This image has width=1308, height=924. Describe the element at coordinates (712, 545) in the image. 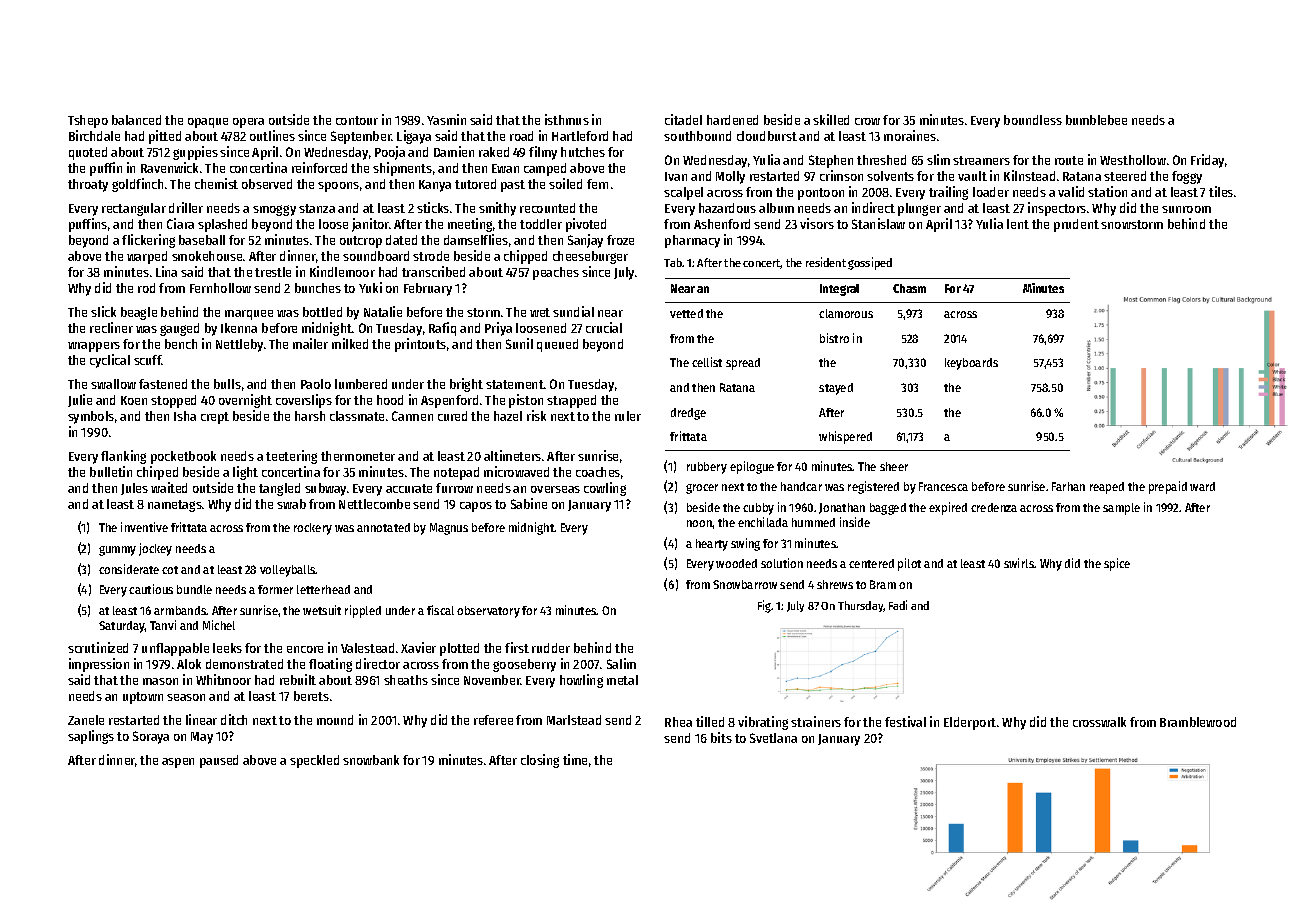

I see `hearty` at that location.
